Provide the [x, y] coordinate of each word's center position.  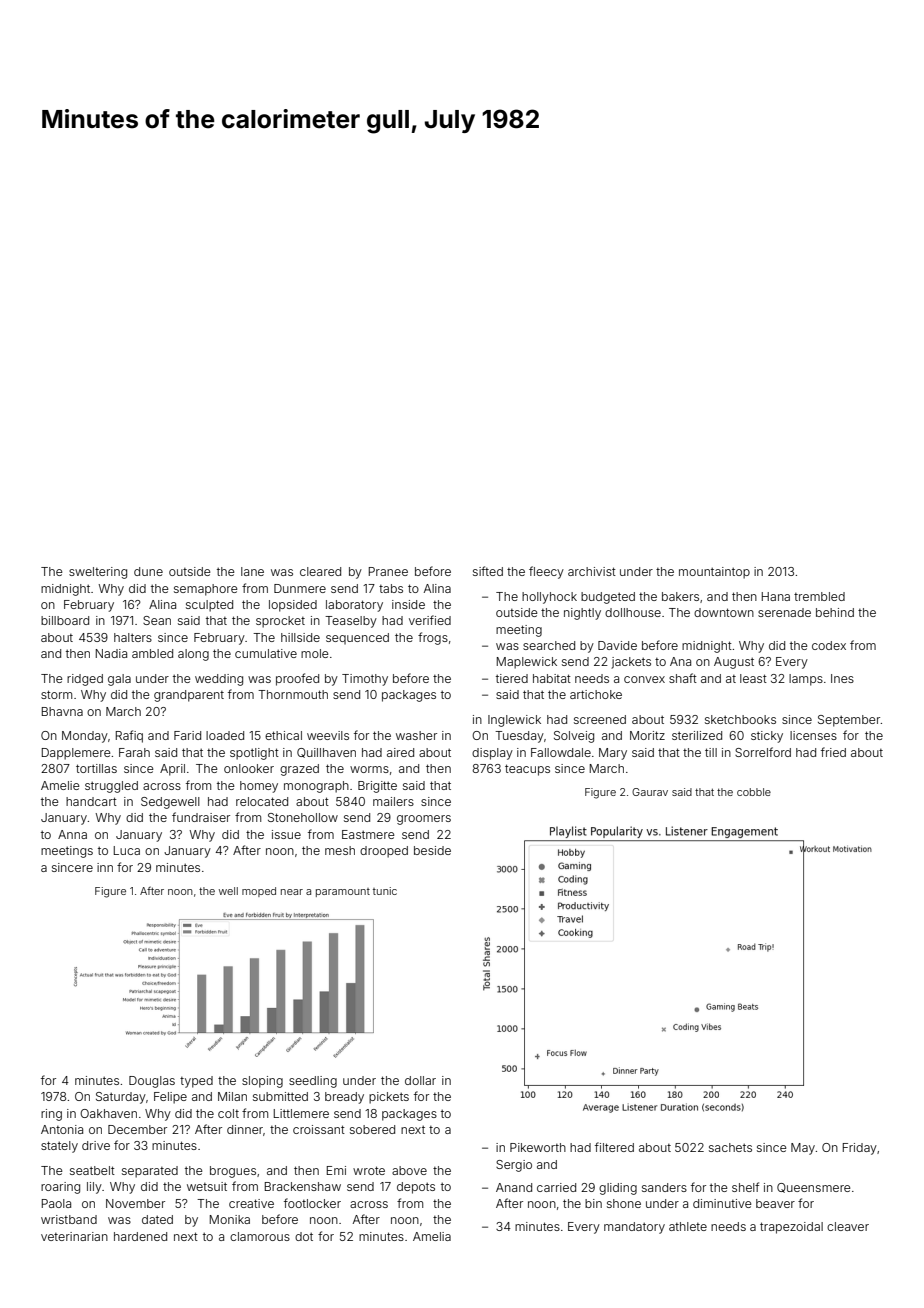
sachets [730, 1147]
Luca [127, 850]
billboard [65, 620]
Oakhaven [108, 1113]
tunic [385, 891]
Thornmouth [293, 694]
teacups [527, 770]
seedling [313, 1082]
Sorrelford [763, 752]
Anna [72, 834]
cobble [754, 792]
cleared [320, 571]
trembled [819, 596]
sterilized [697, 735]
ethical [283, 735]
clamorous [260, 1236]
